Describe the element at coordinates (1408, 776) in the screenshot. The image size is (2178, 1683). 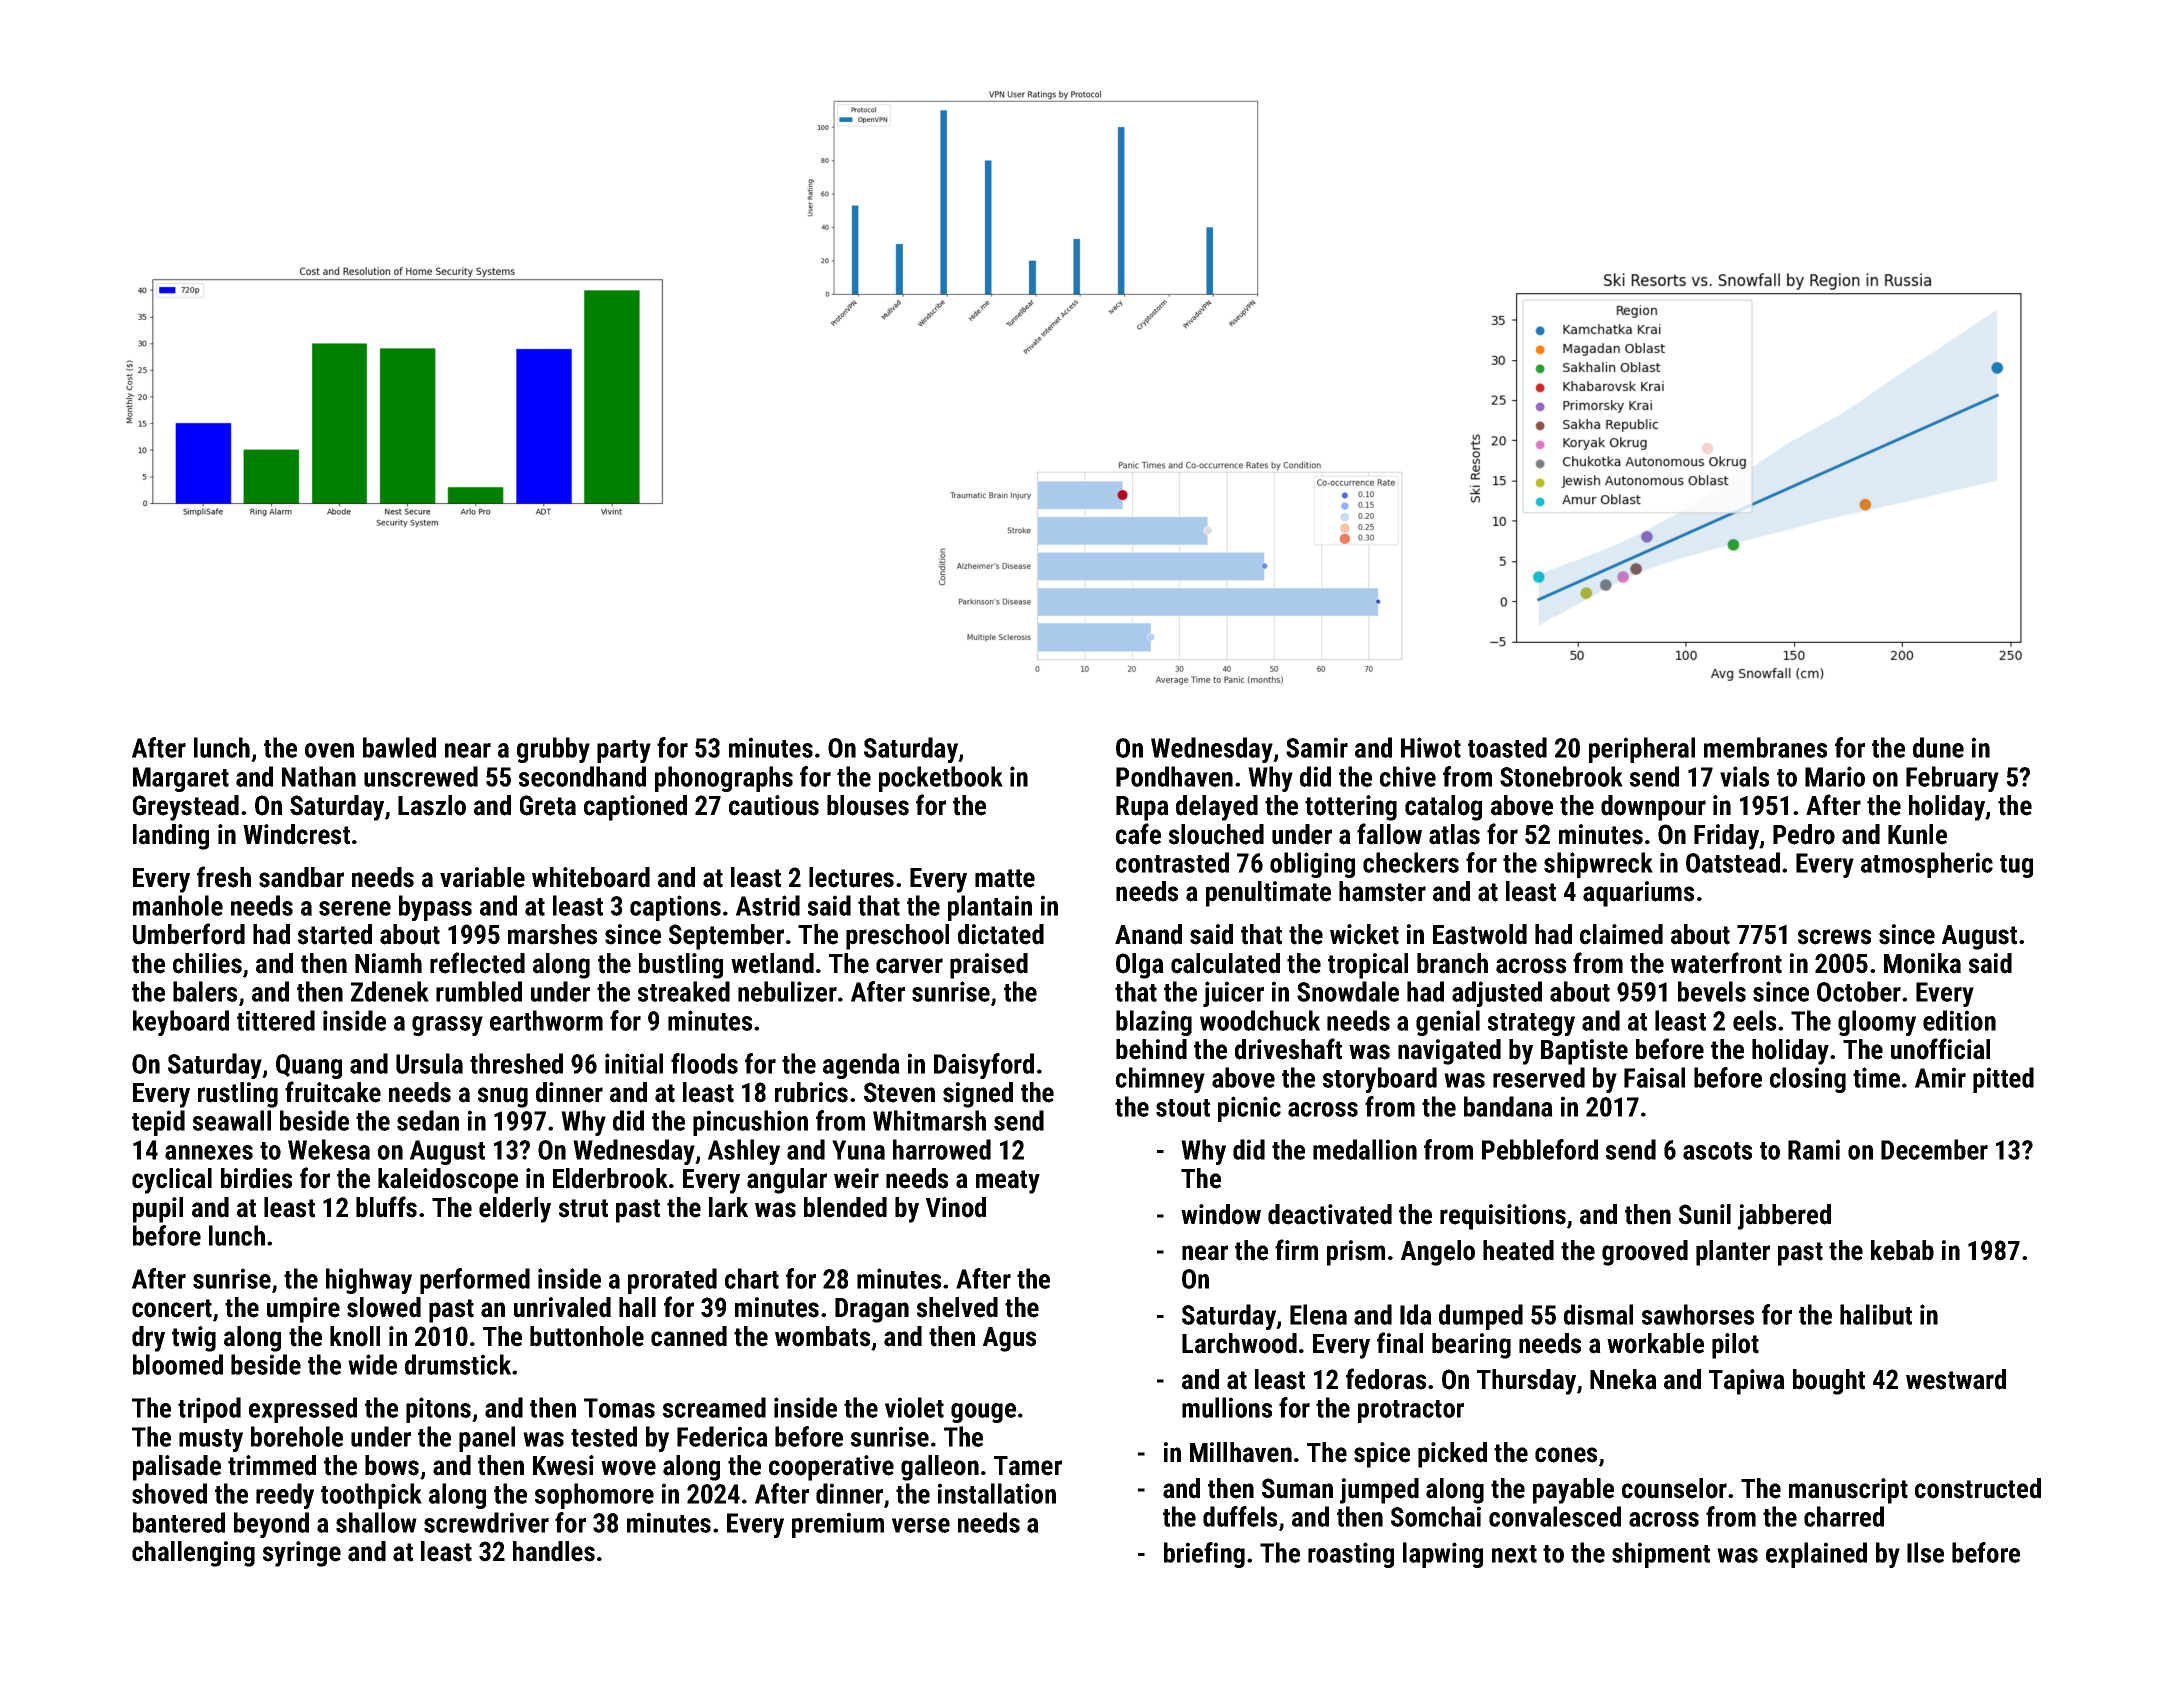
I see `chive` at that location.
